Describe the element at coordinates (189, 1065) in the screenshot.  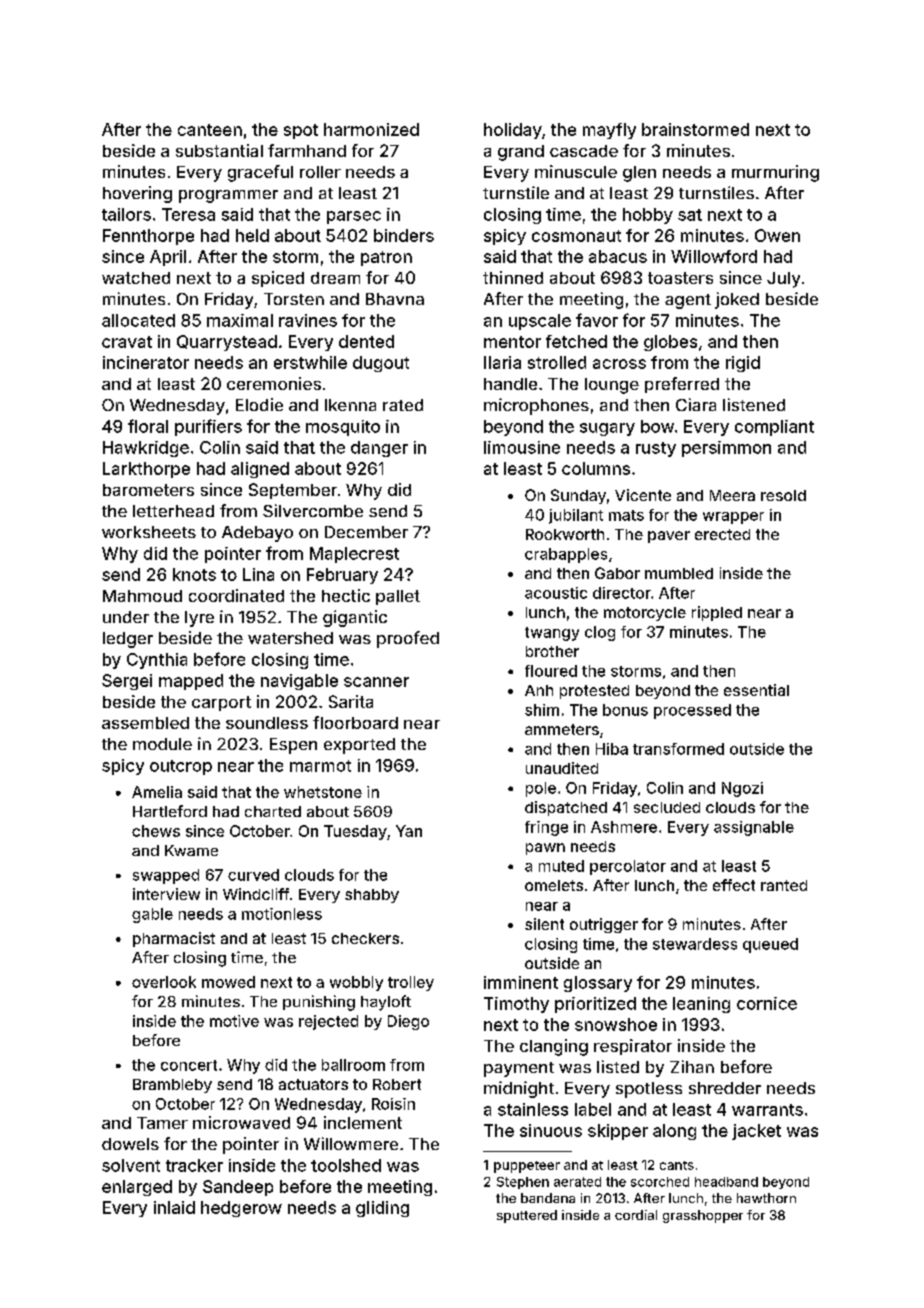
I see `concert` at that location.
